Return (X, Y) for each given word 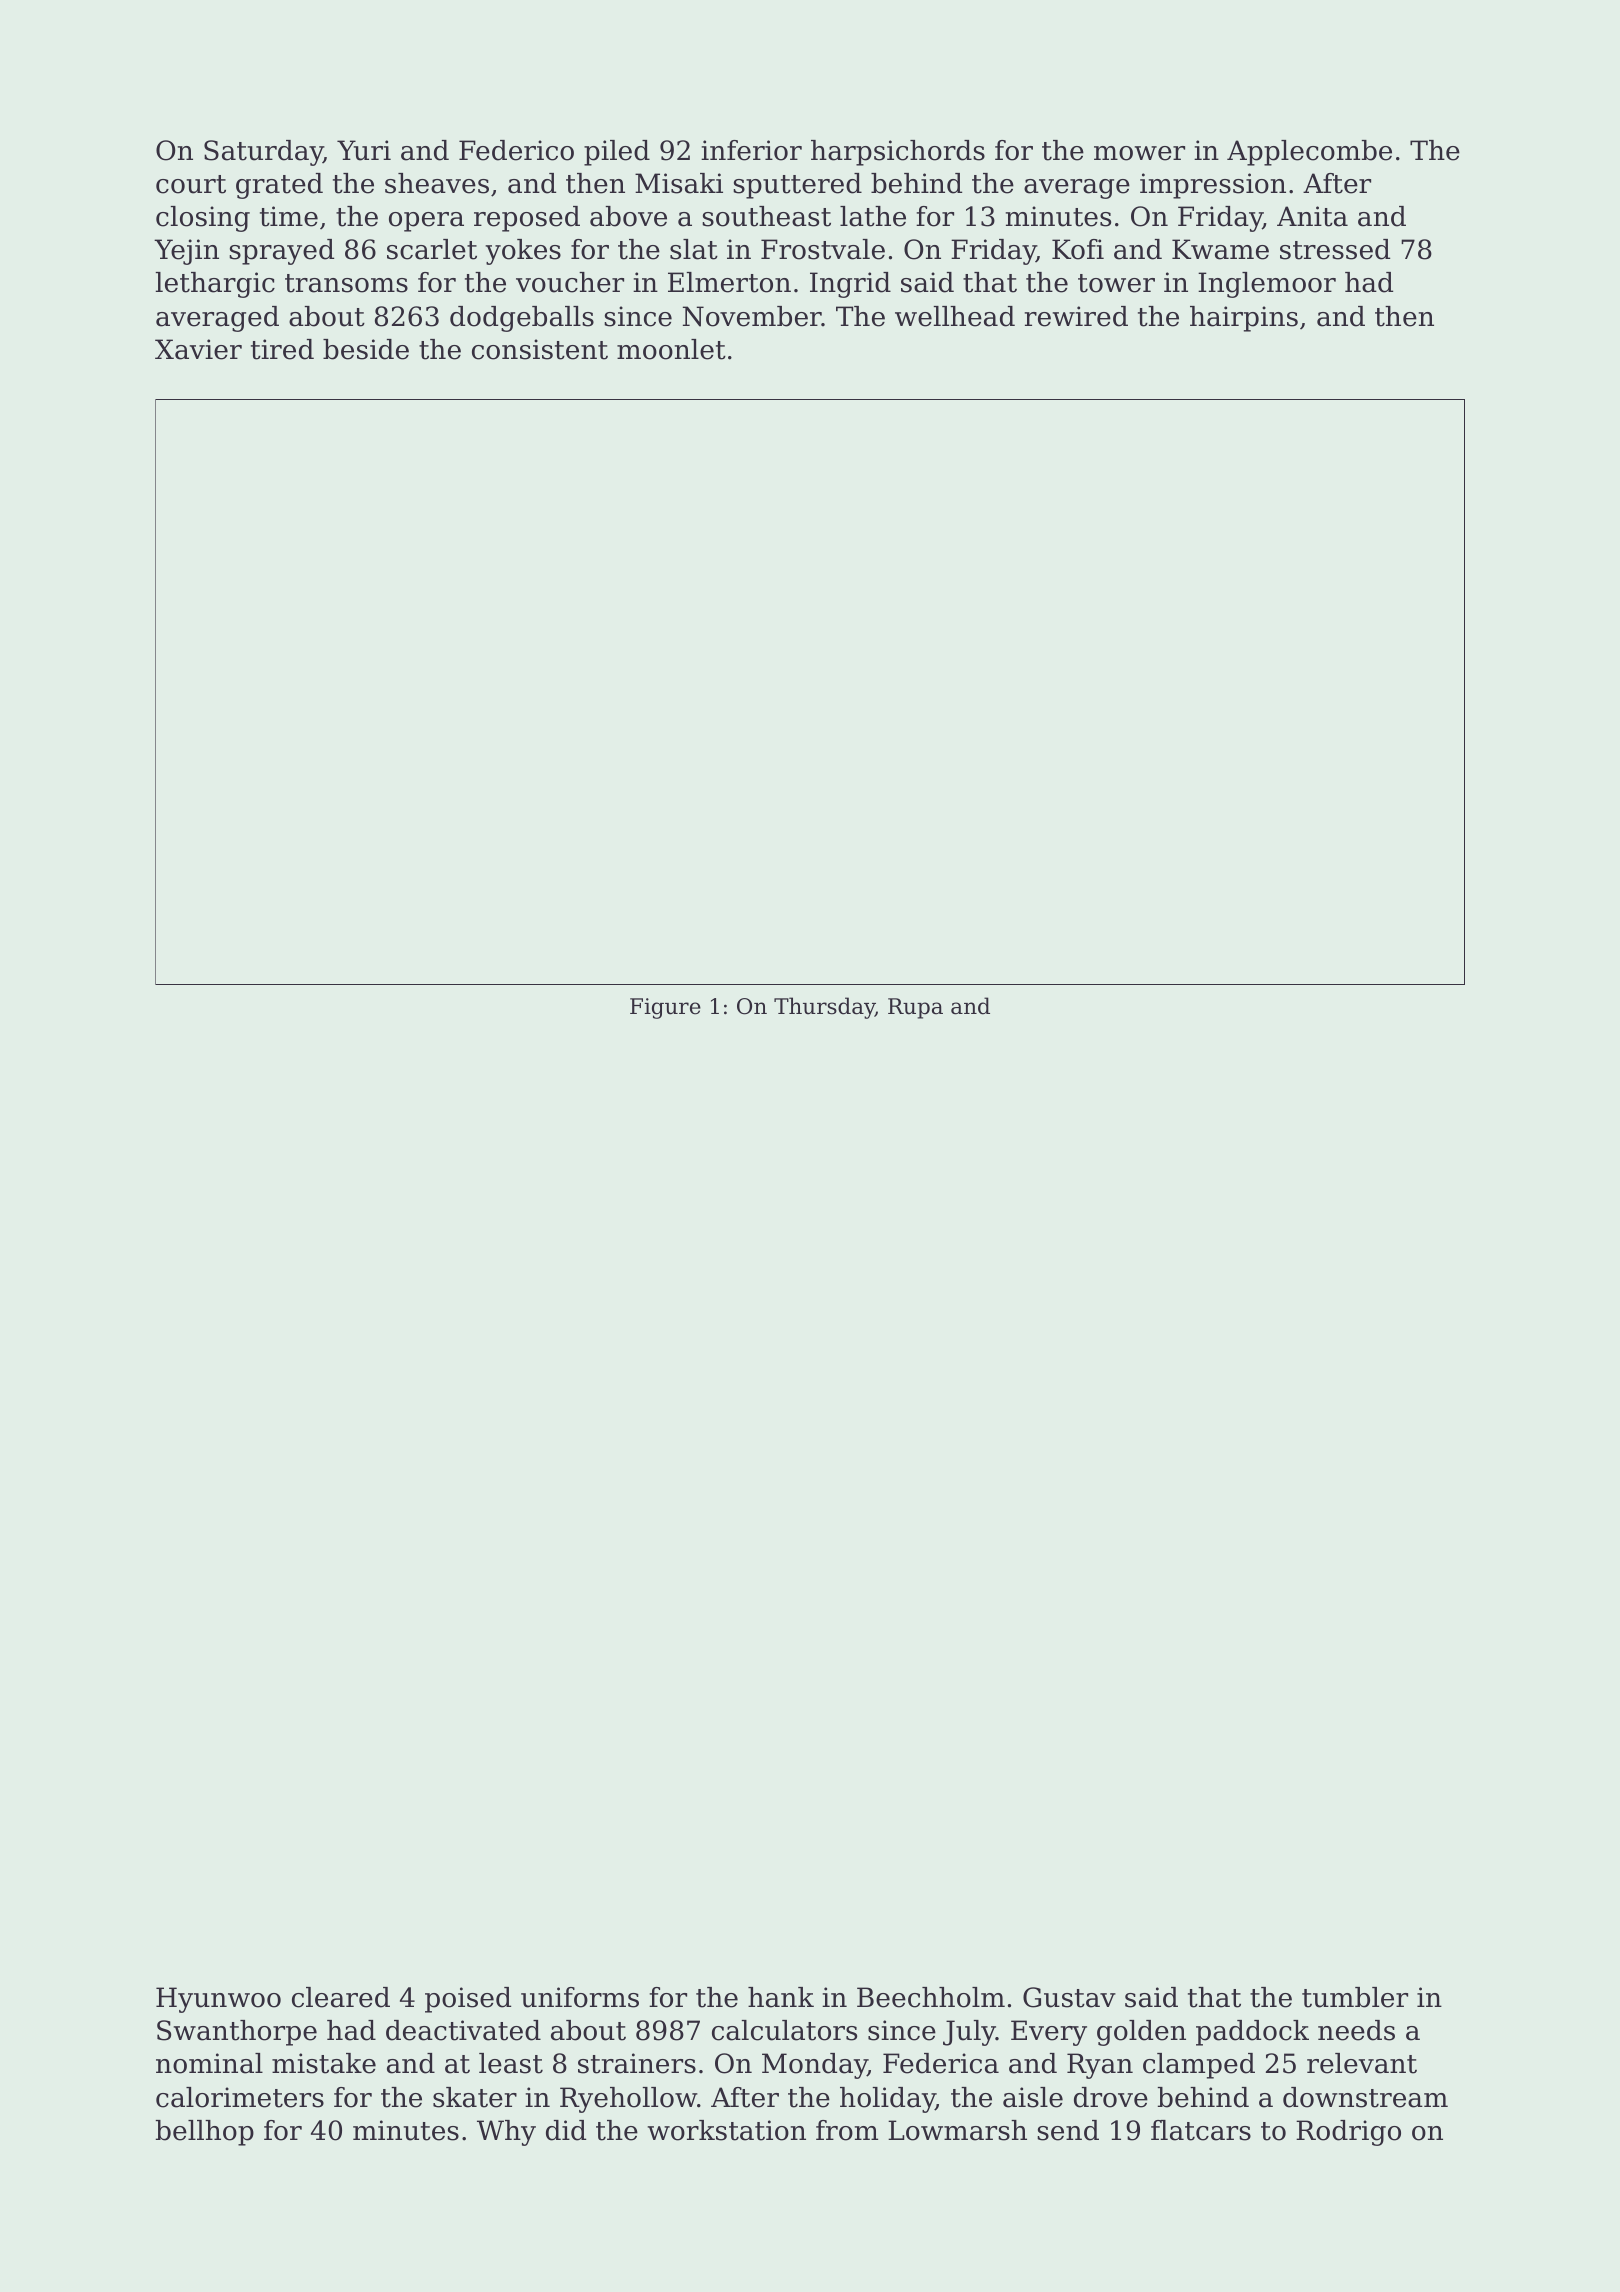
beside (366, 349)
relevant (1362, 2063)
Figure (665, 1008)
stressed (1335, 249)
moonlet (671, 349)
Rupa (915, 1008)
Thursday (824, 1008)
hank (781, 1997)
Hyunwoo (218, 2000)
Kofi (1078, 249)
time (289, 216)
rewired (1076, 316)
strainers (637, 2063)
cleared (341, 1997)
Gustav (1069, 1997)
